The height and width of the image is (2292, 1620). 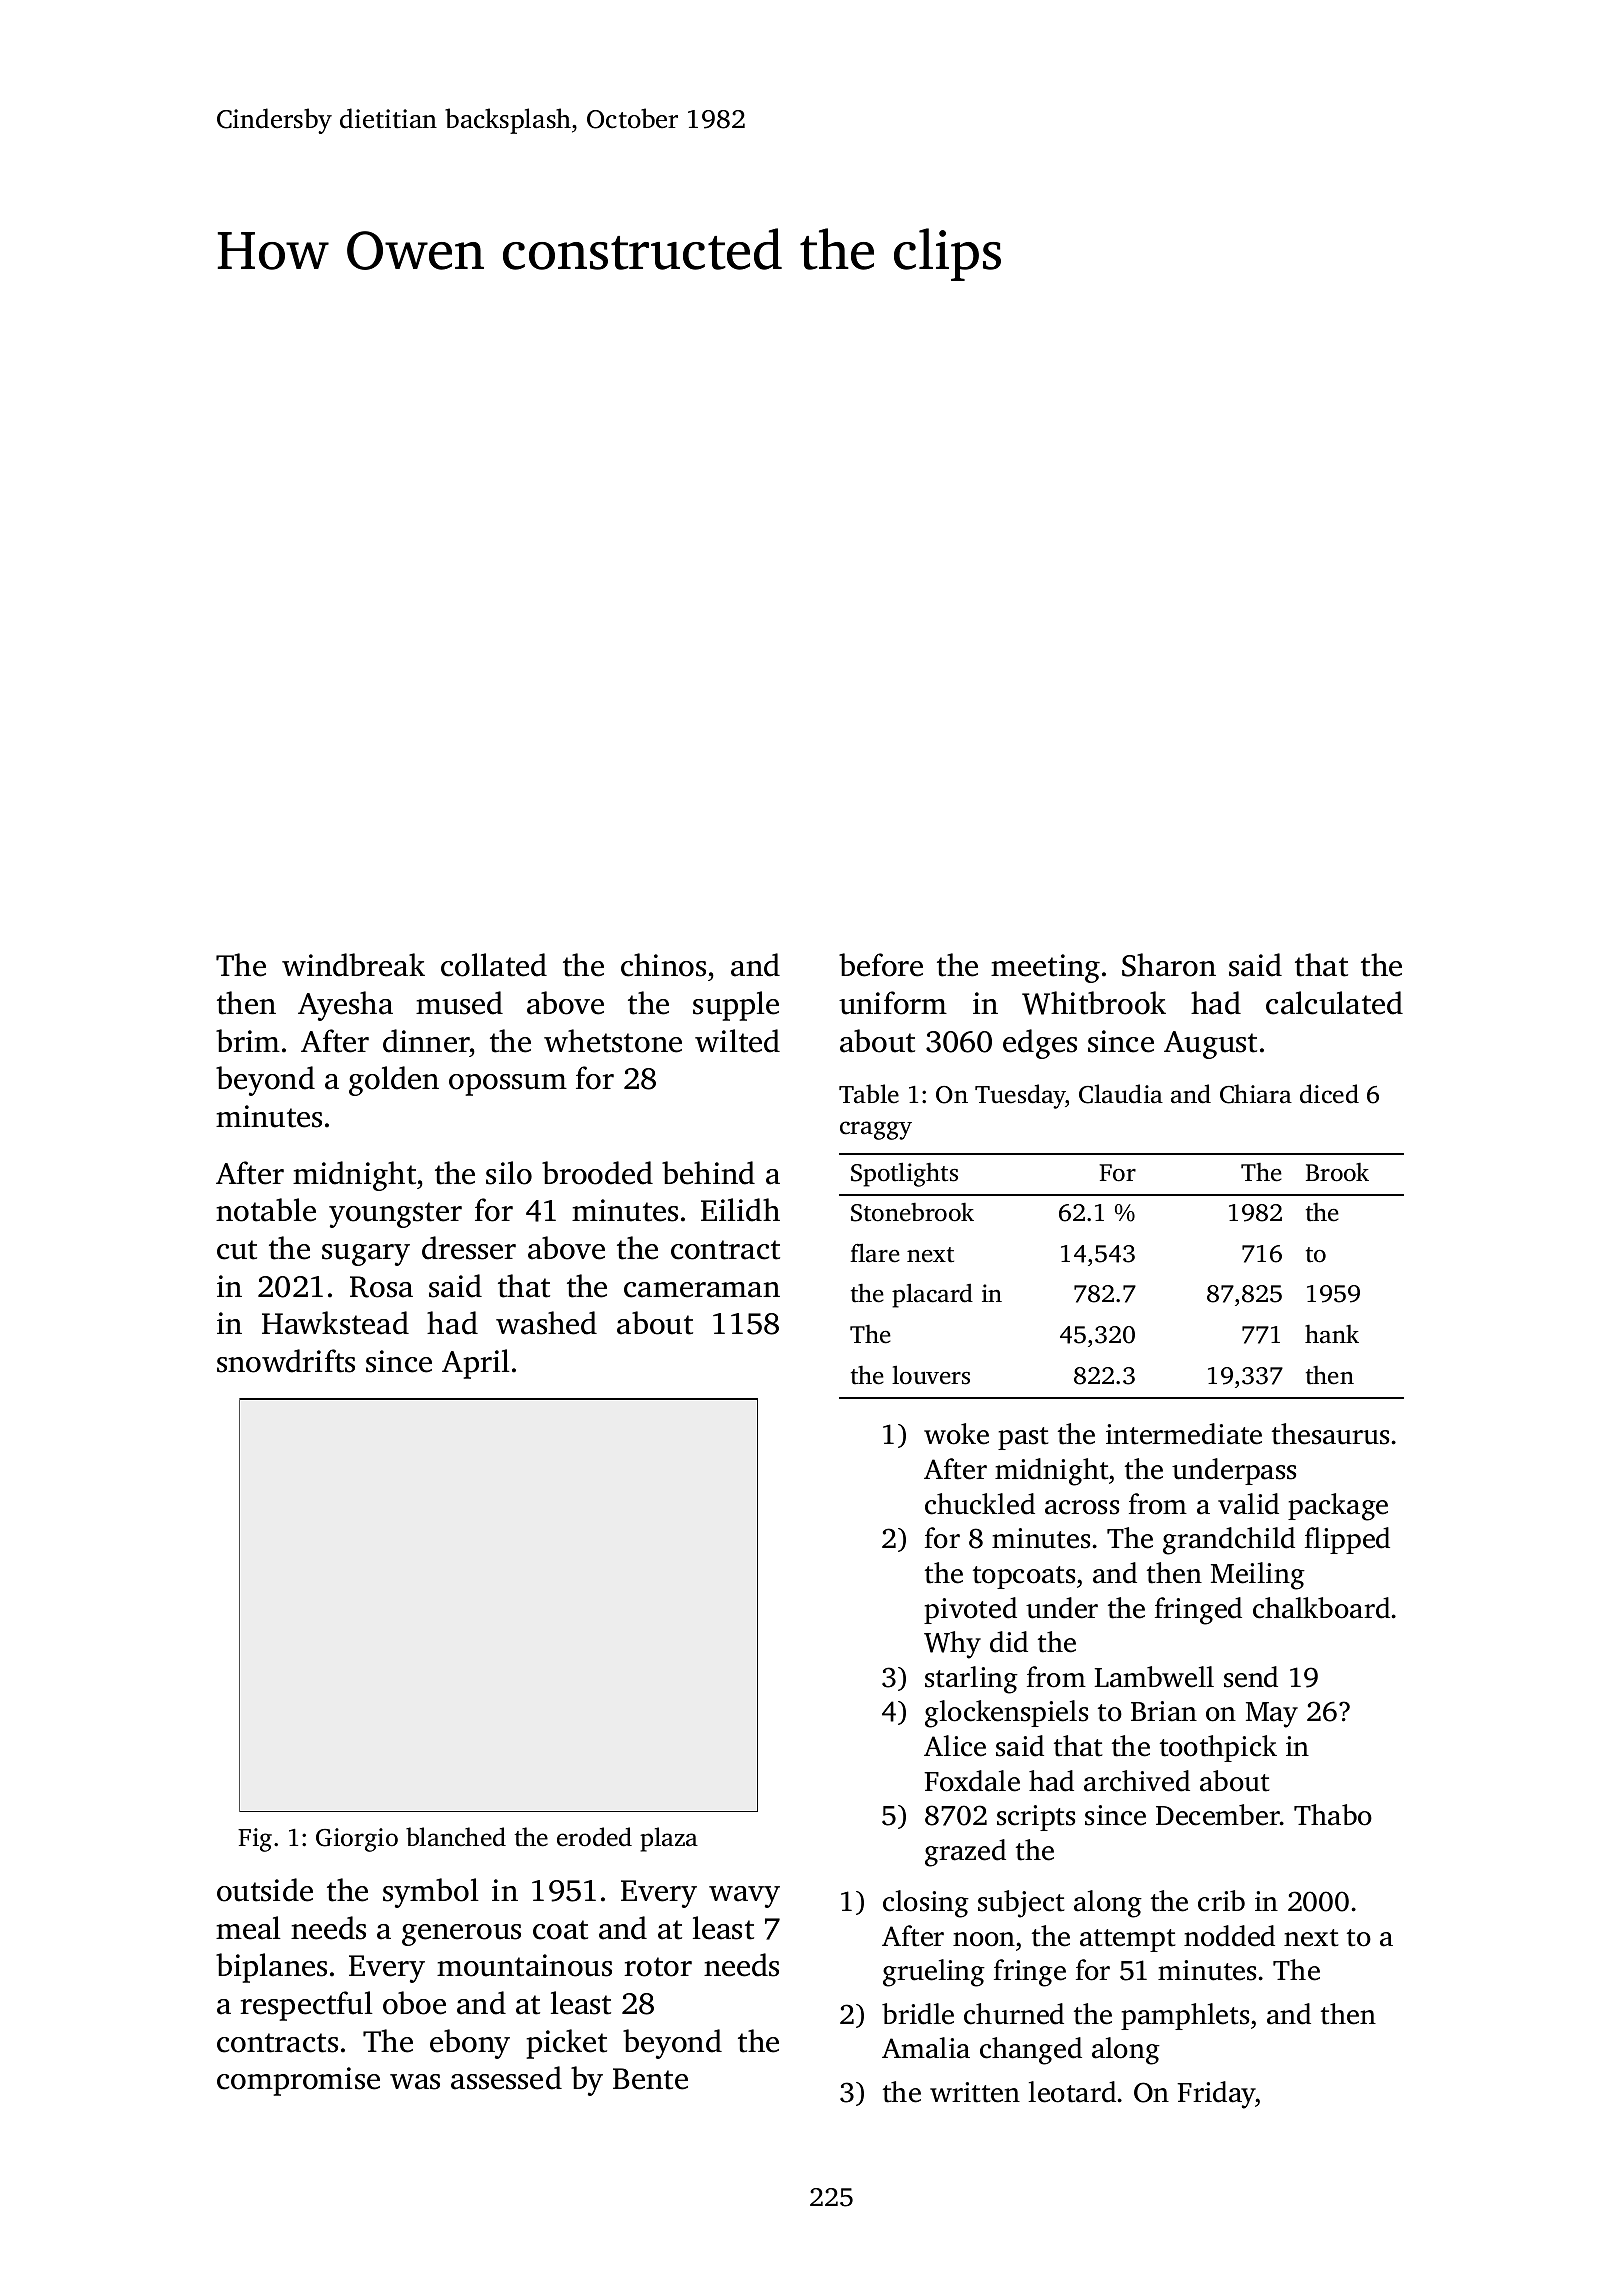 I want to click on windbreak, so click(x=353, y=965).
